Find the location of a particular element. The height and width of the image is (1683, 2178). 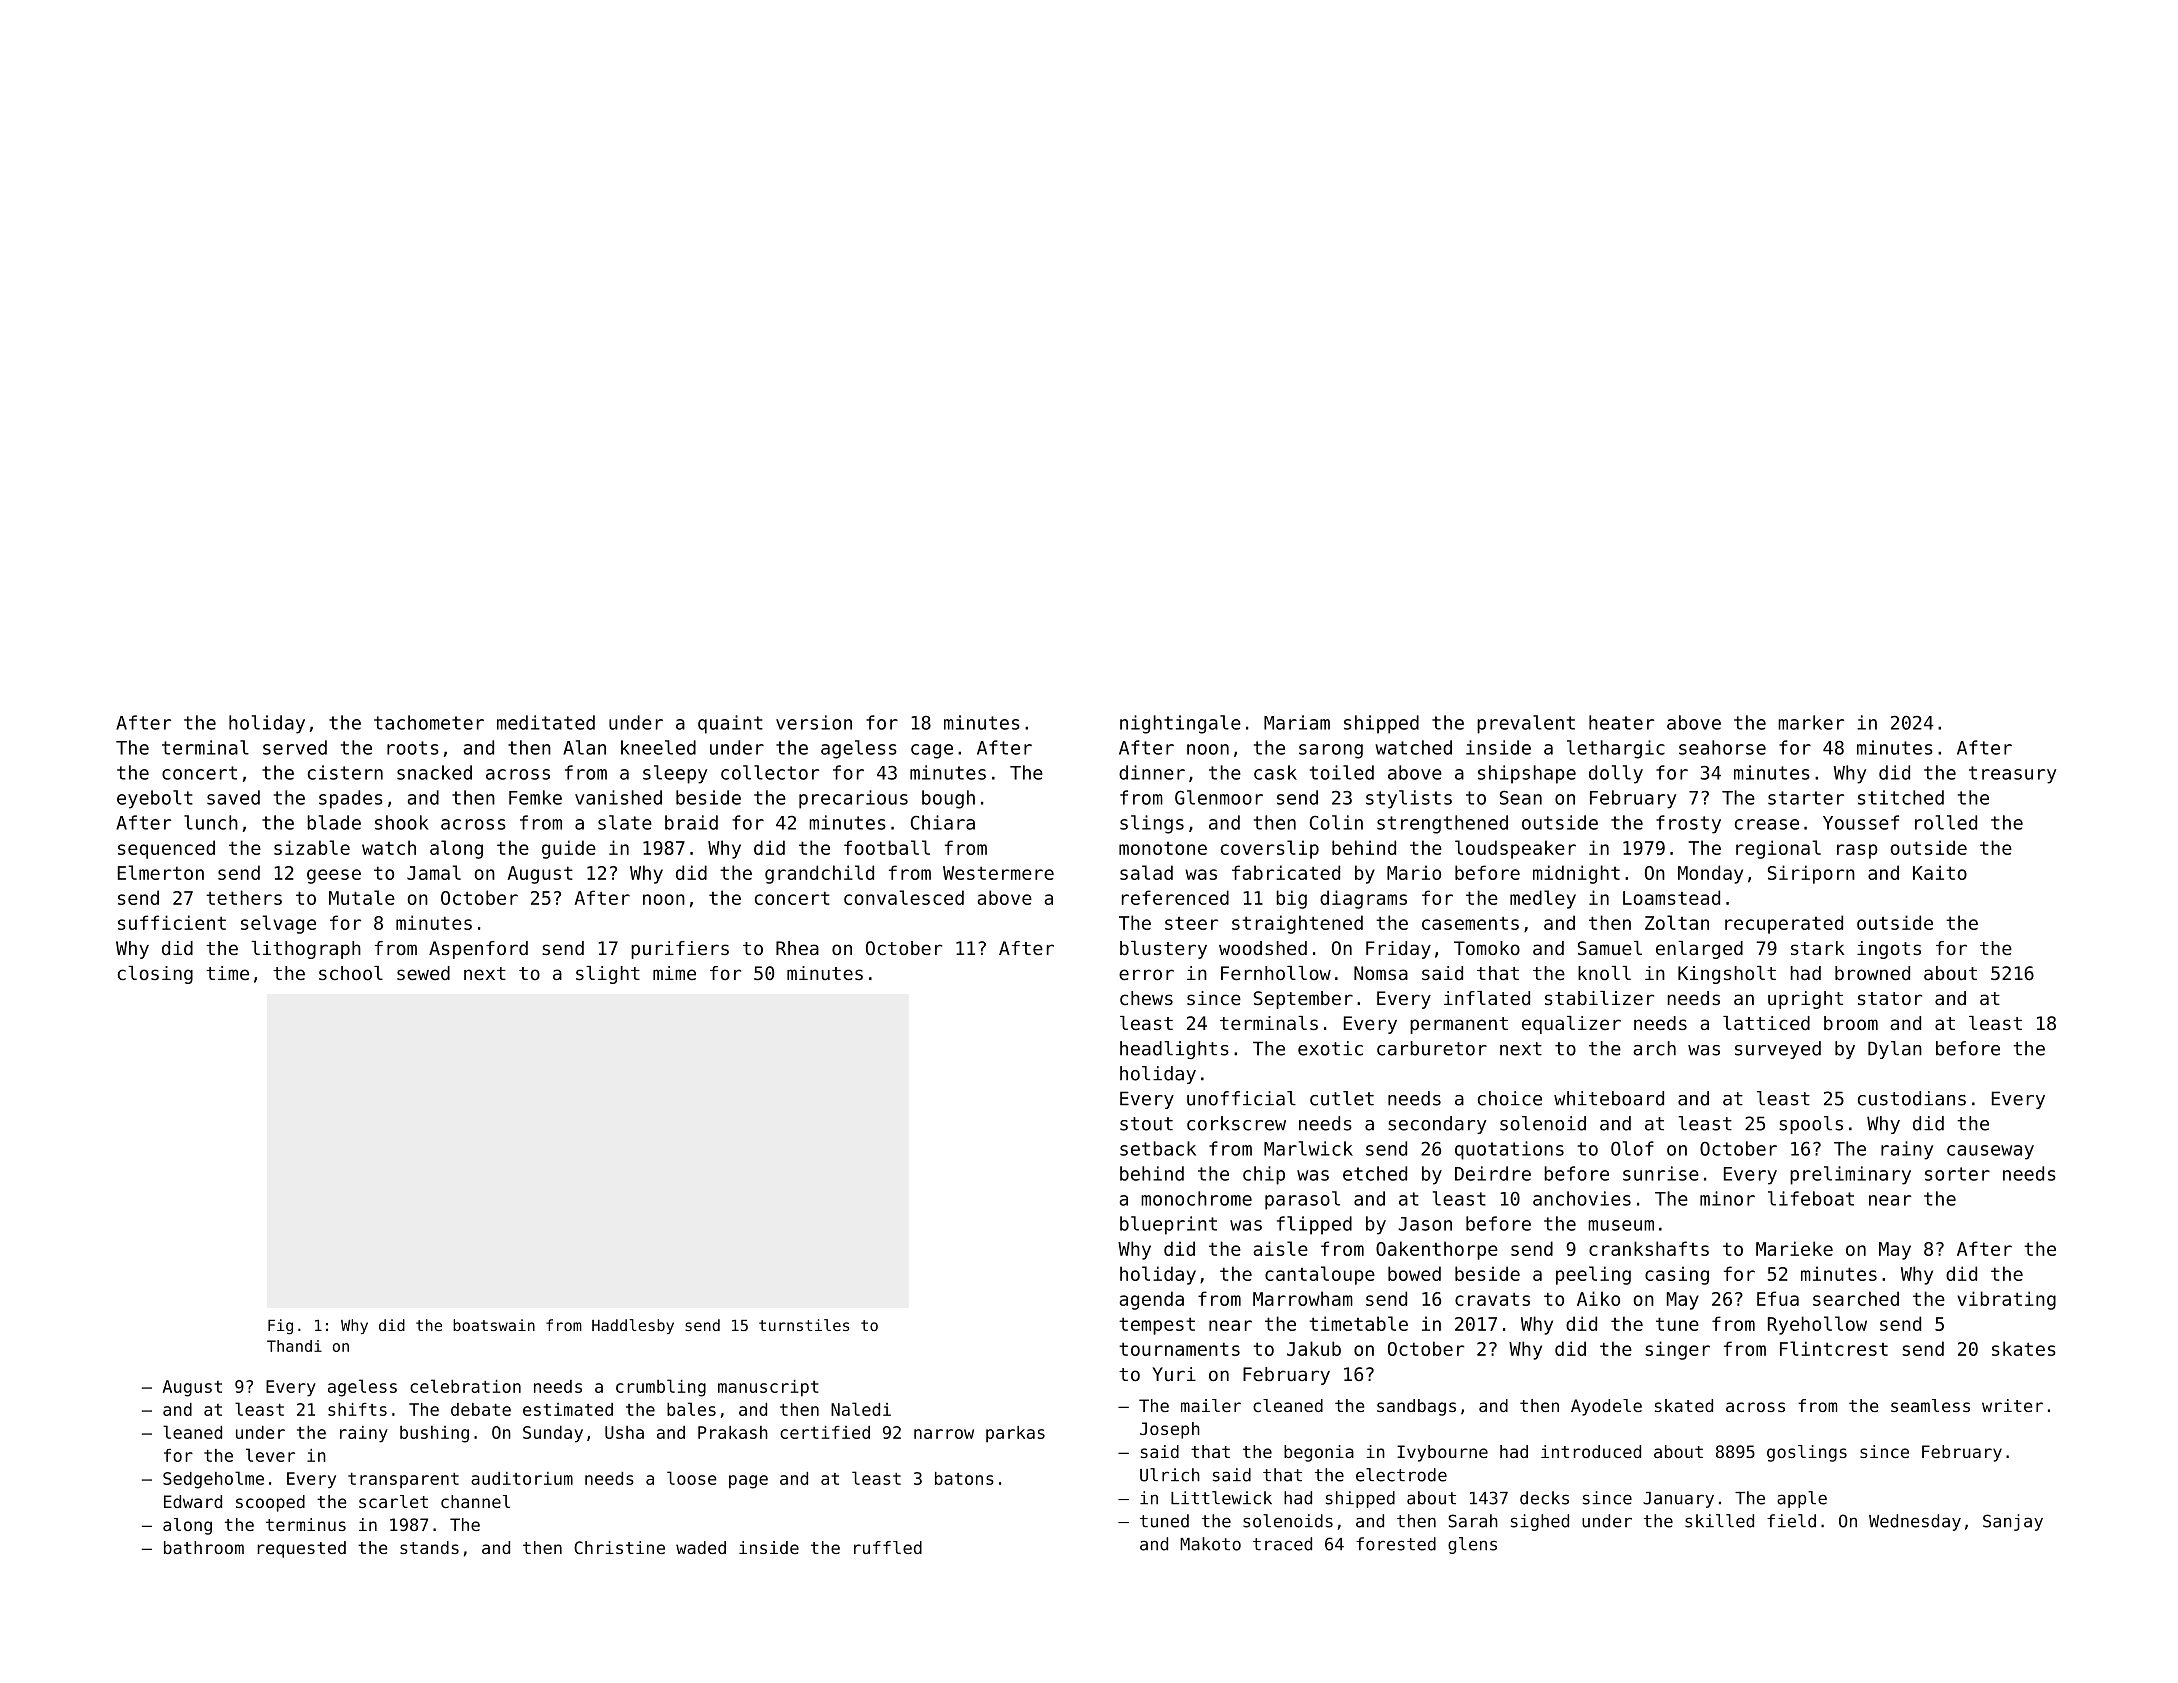

bathroom is located at coordinates (204, 1547).
